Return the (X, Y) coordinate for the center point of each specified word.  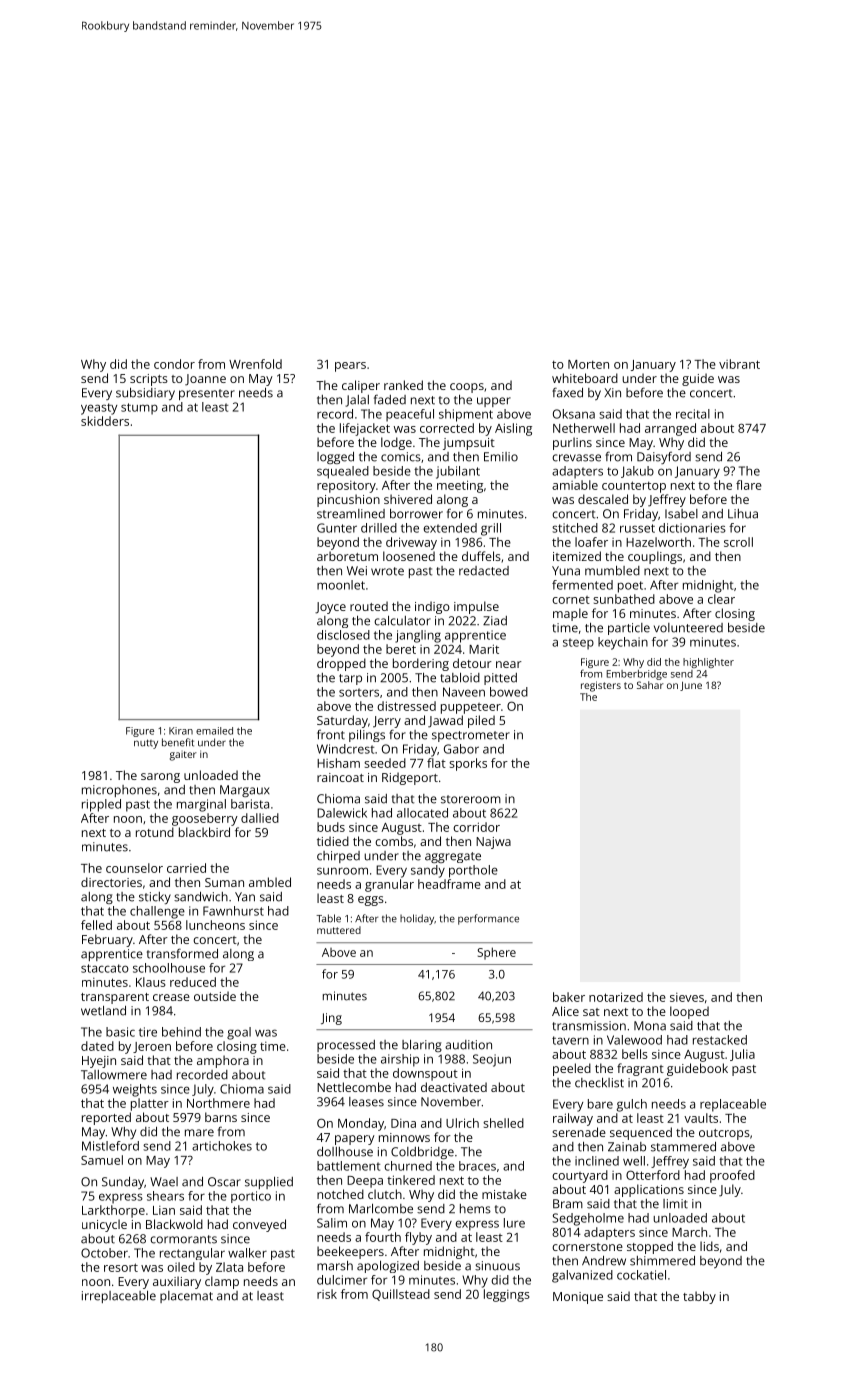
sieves (687, 997)
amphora (223, 1061)
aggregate (453, 857)
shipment (466, 415)
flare (749, 485)
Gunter (337, 528)
